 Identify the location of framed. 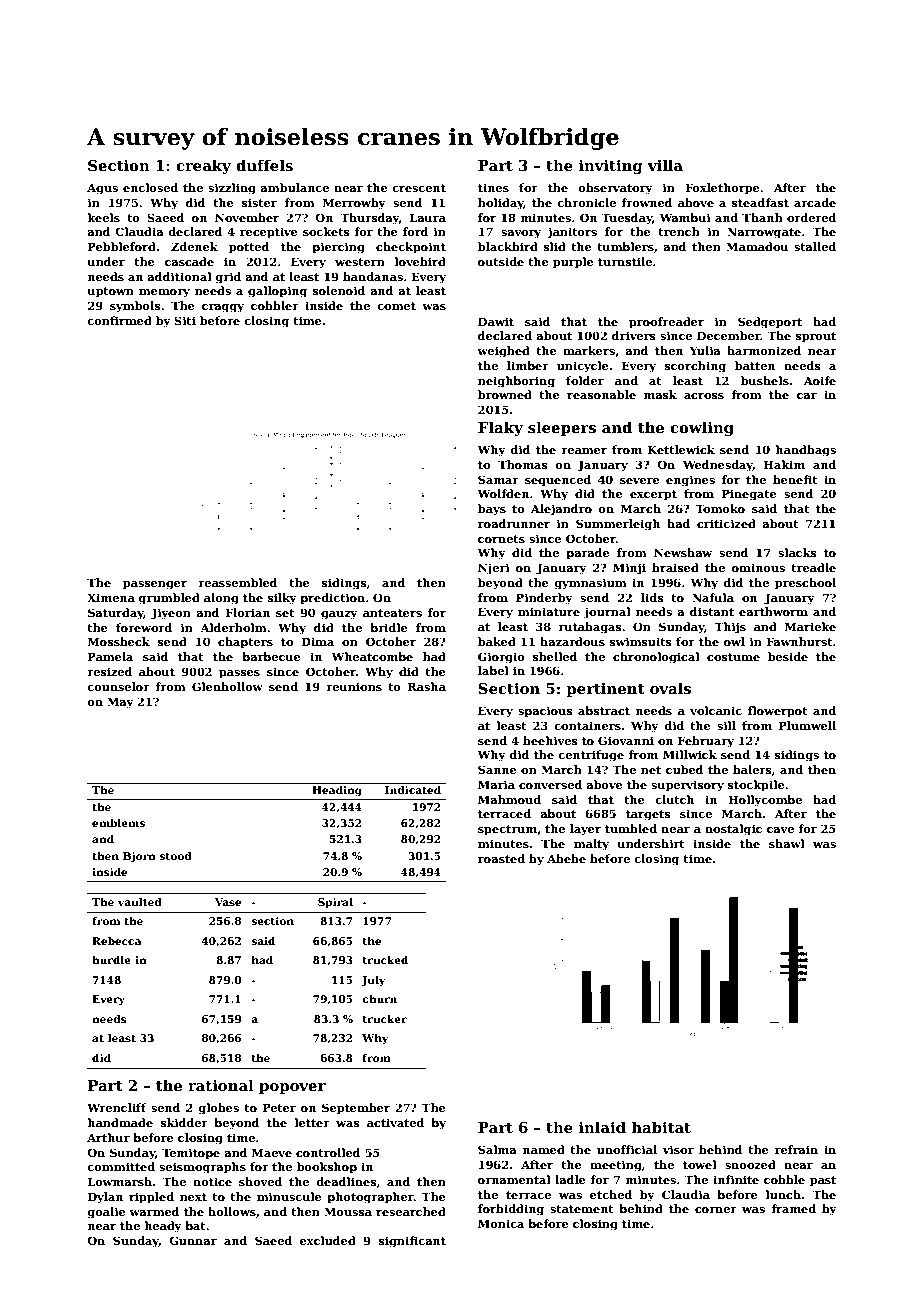
(793, 1208).
